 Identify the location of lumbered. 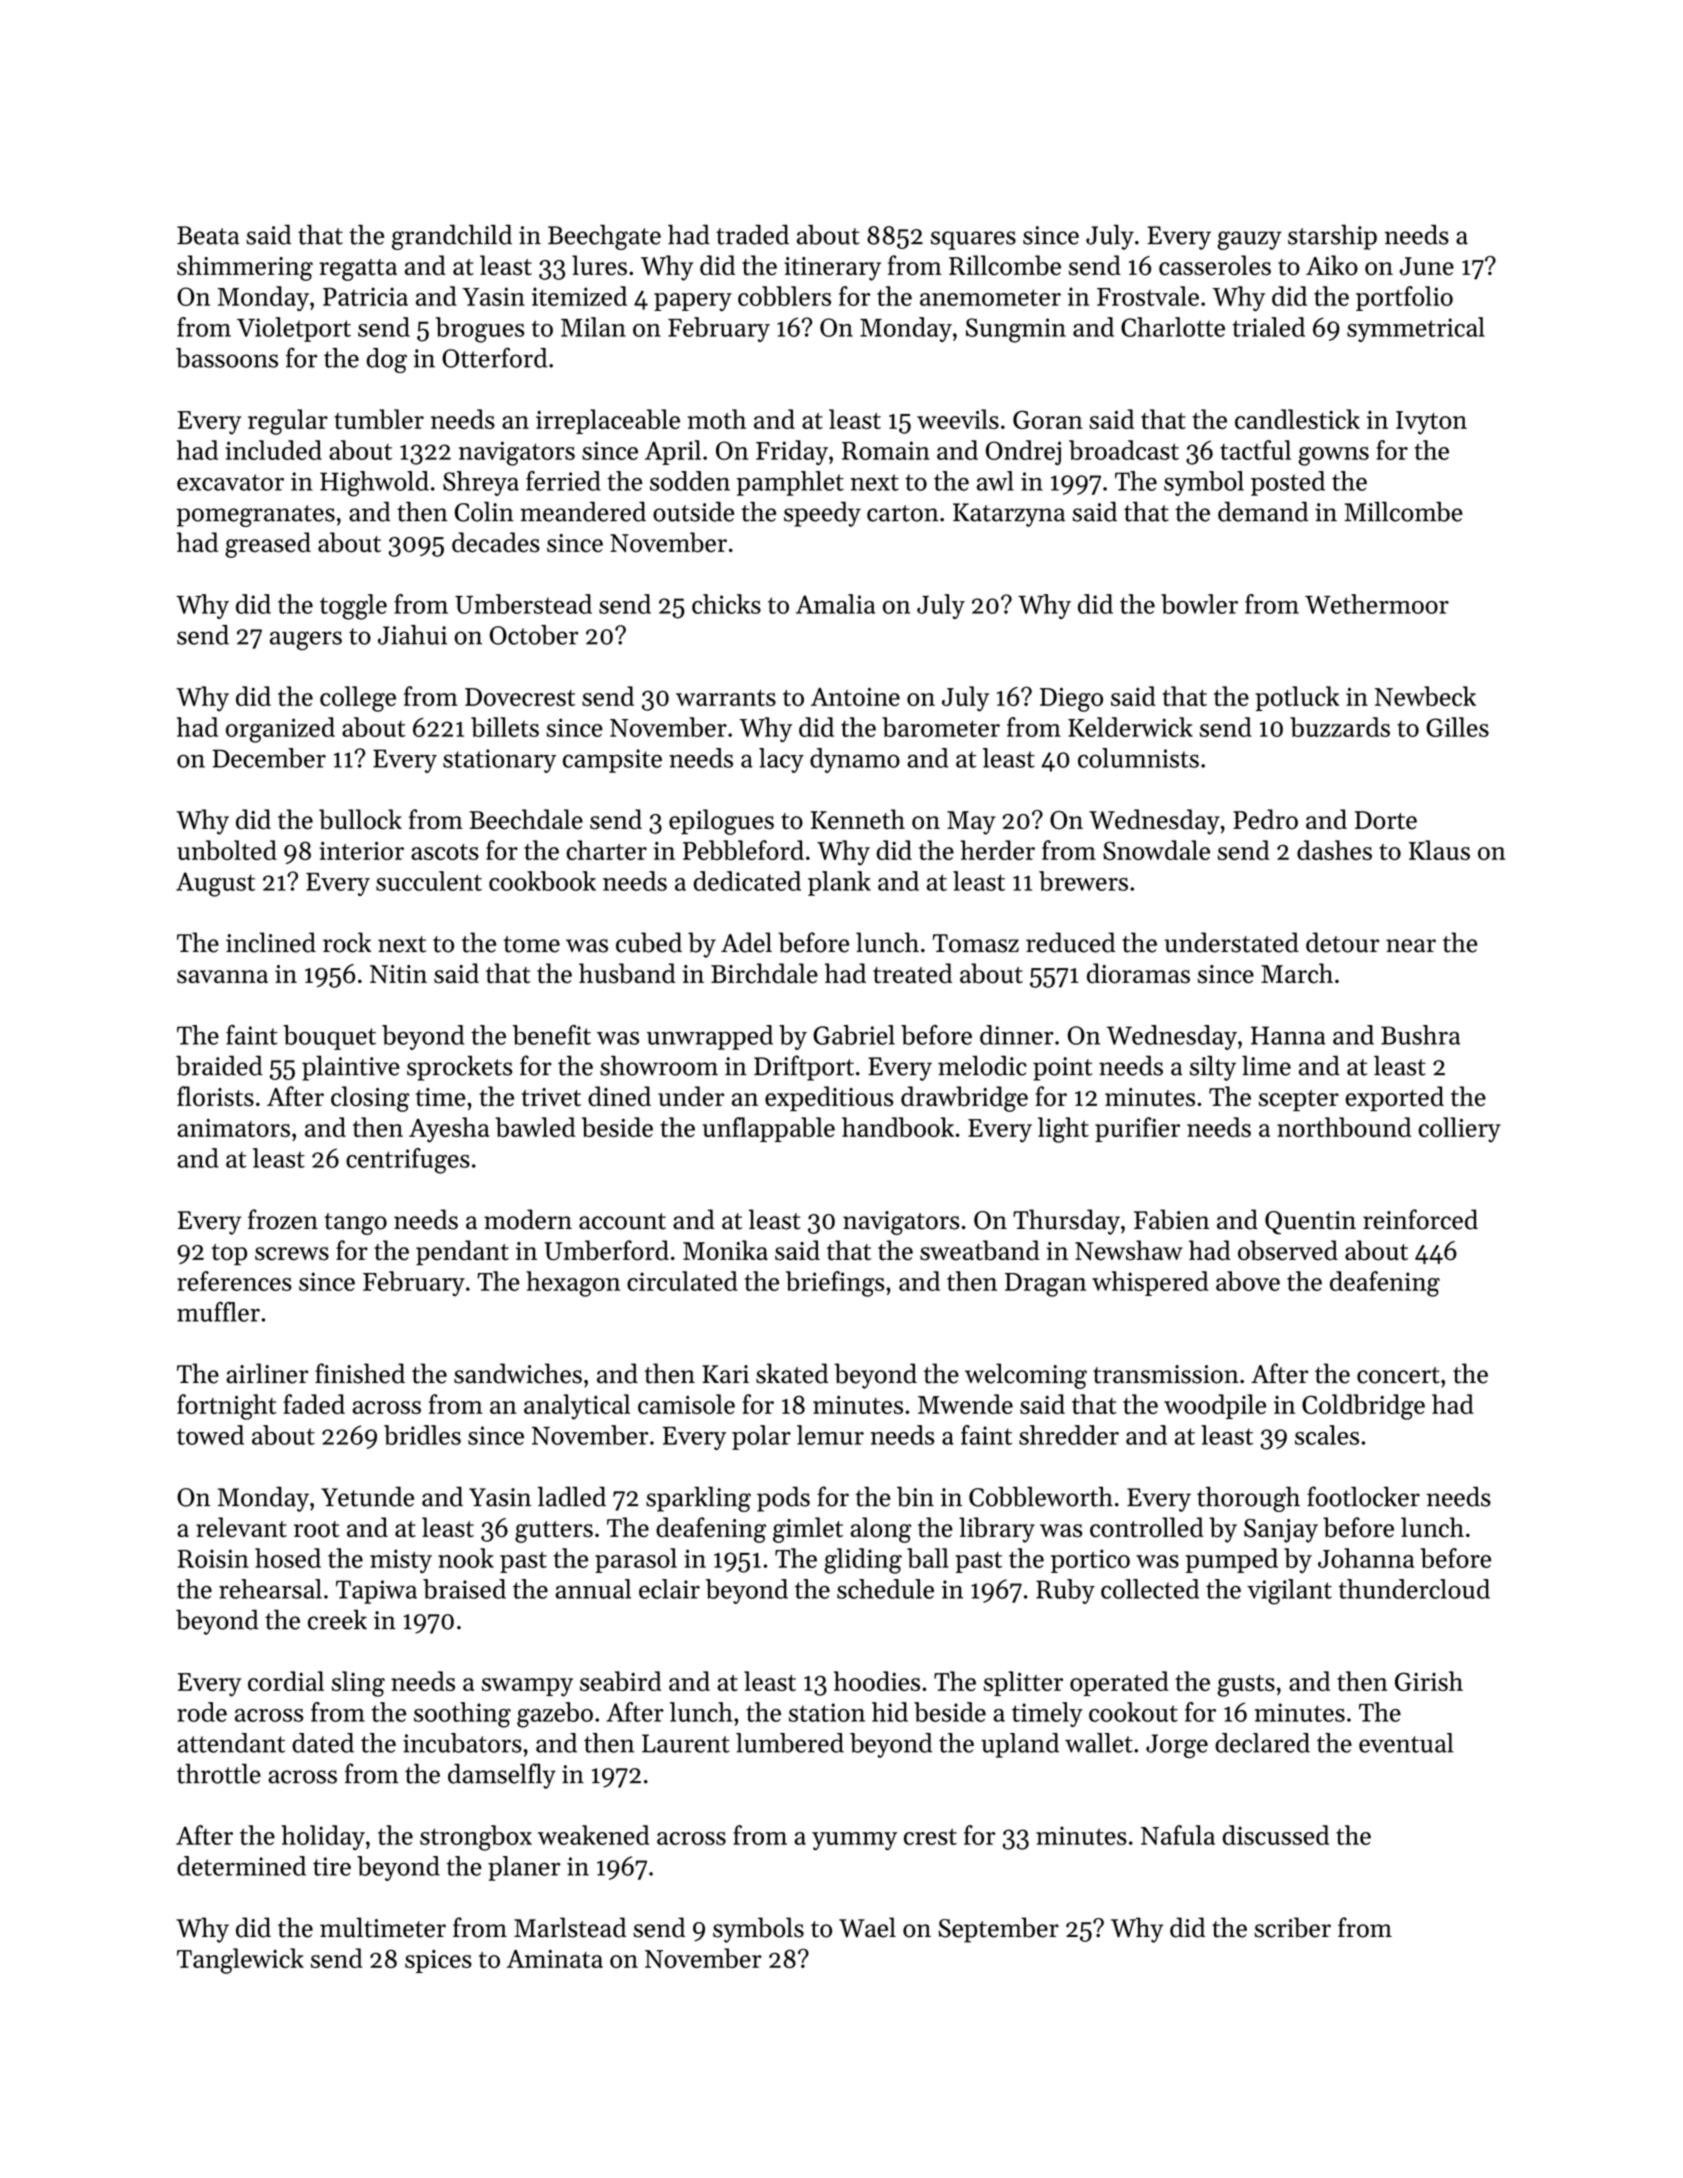
(790, 1743).
